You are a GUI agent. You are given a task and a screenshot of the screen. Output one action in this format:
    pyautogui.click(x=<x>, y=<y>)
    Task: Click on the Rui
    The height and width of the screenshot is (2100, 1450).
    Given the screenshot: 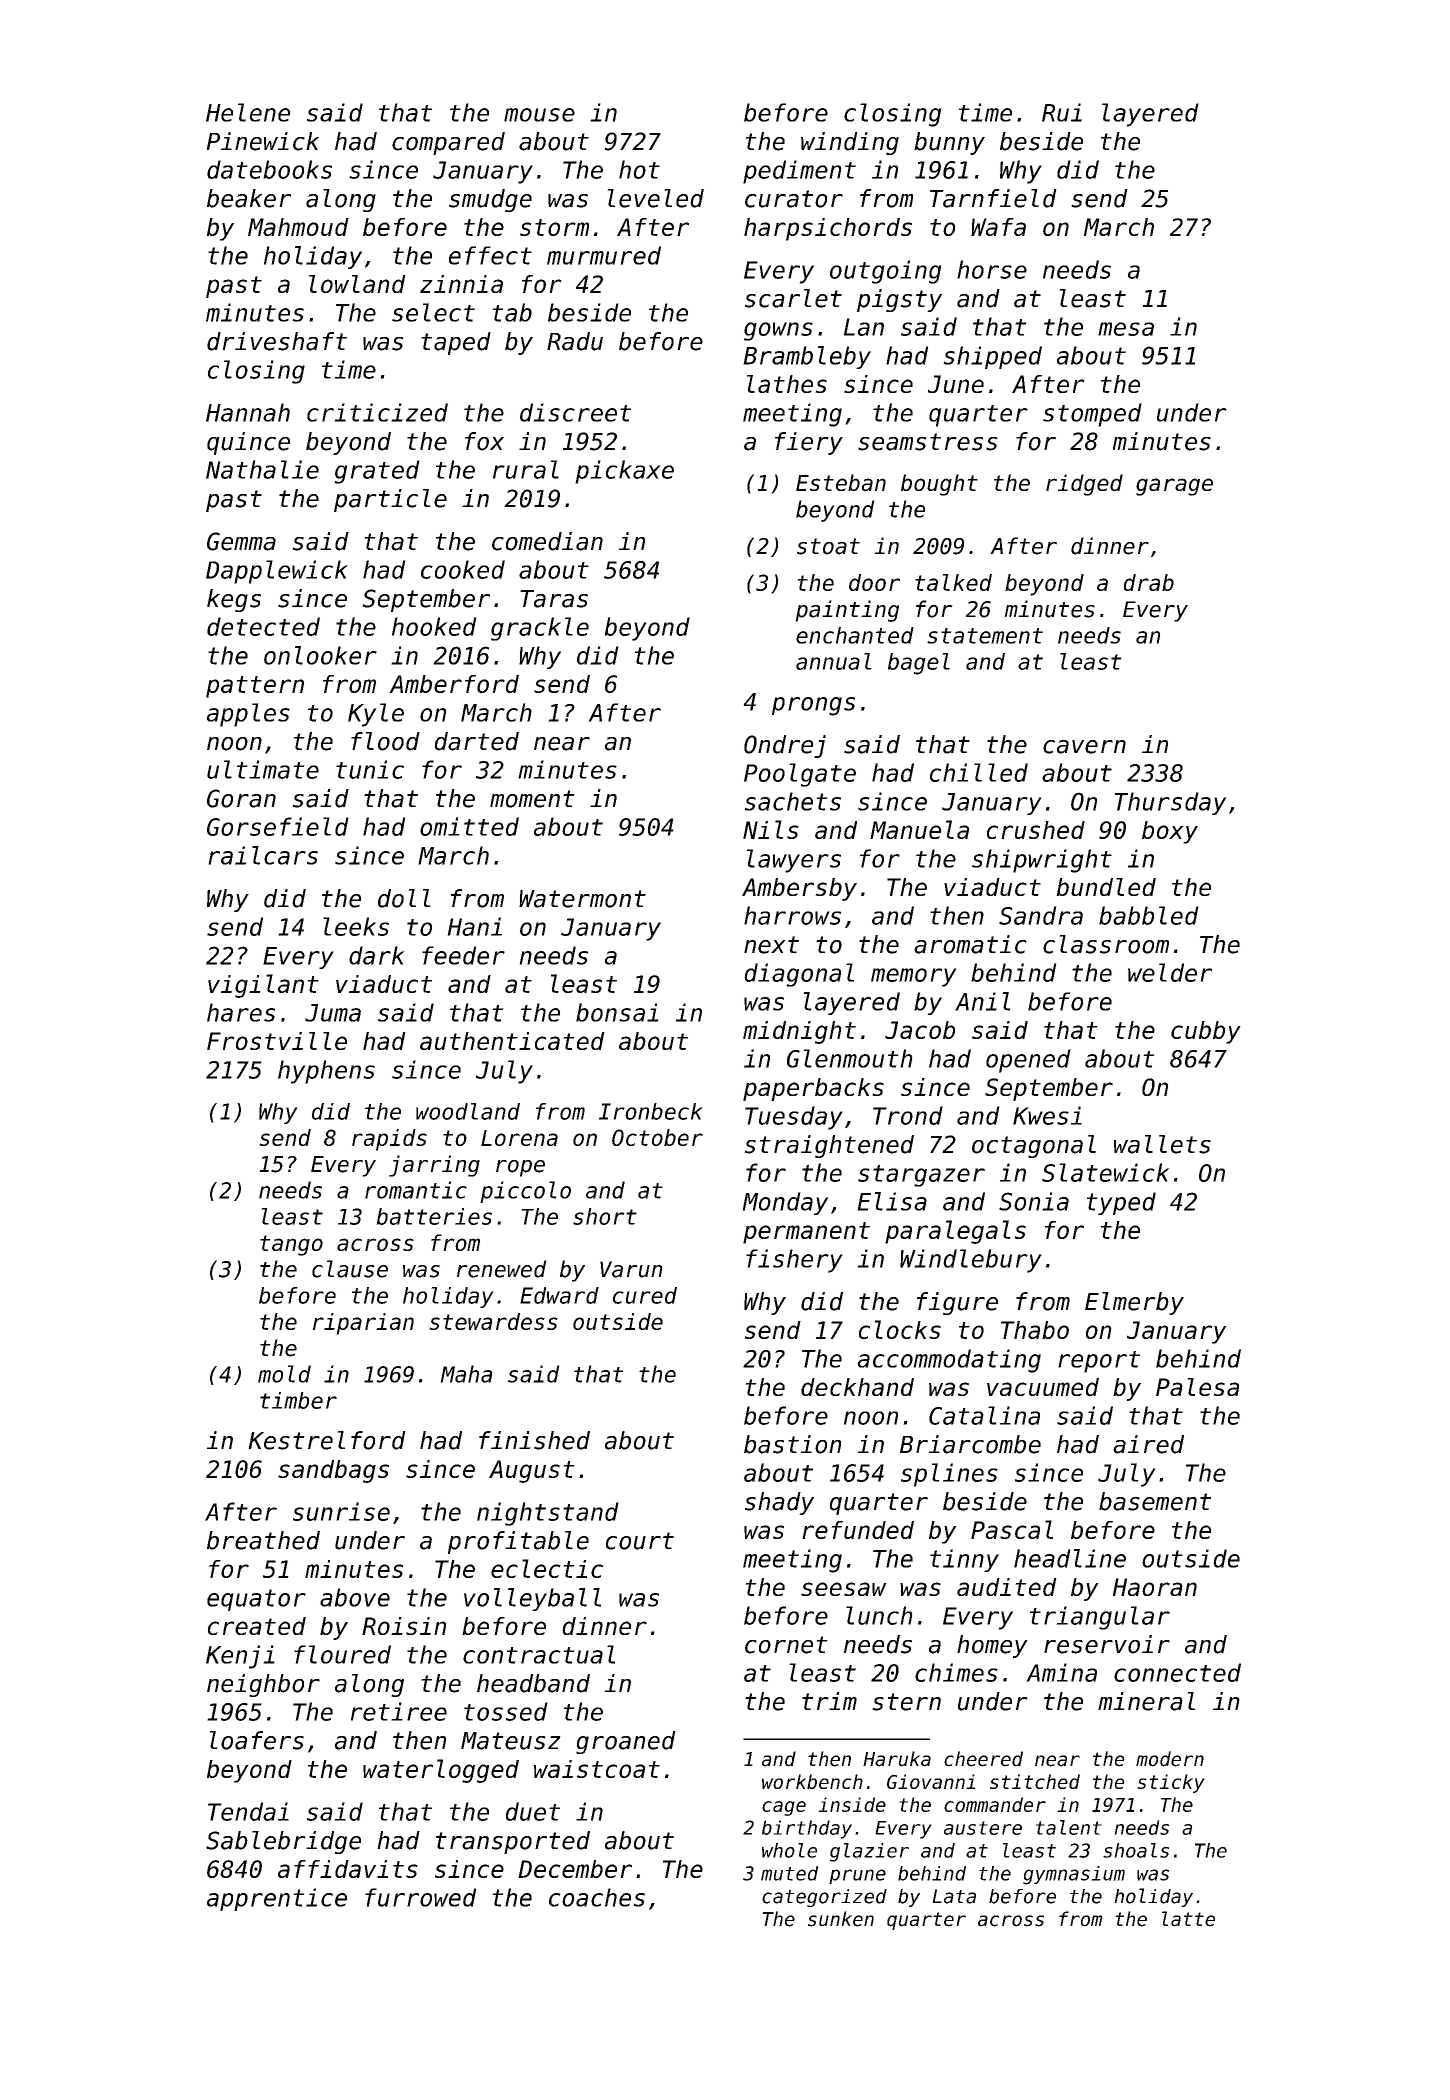 What is the action you would take?
    pyautogui.click(x=1062, y=112)
